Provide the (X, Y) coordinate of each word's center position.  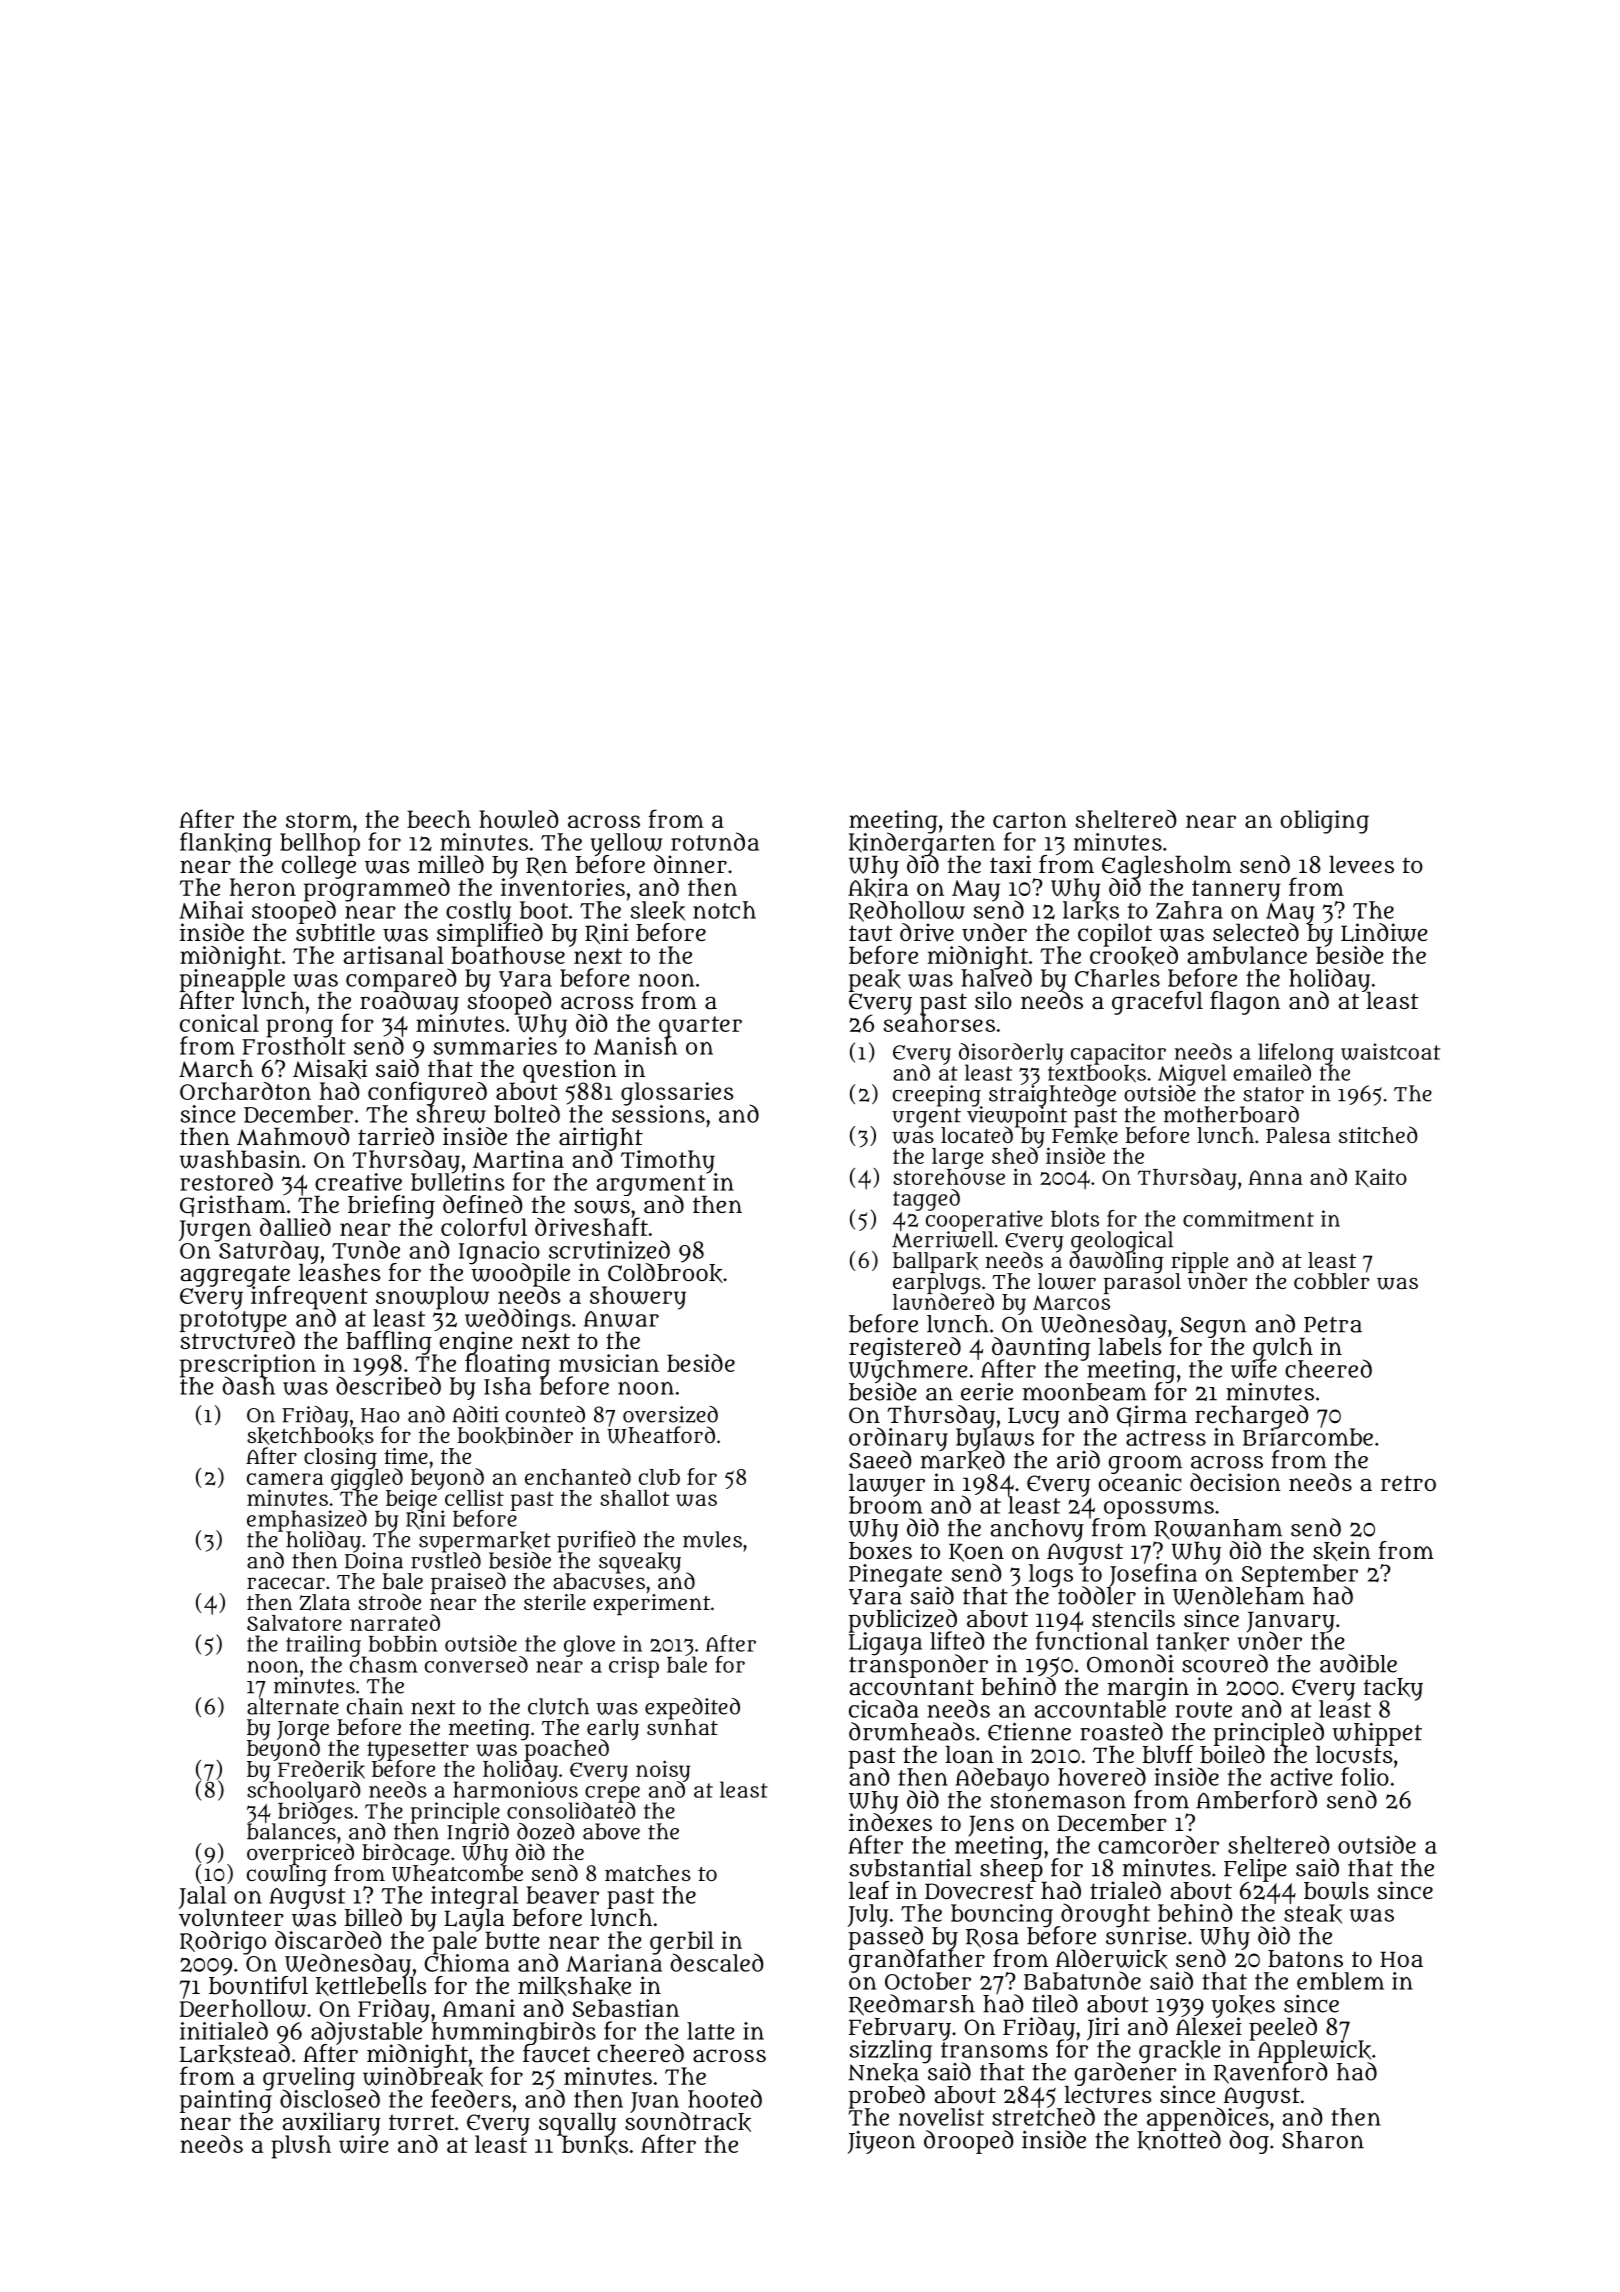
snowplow (432, 1297)
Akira (878, 888)
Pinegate (895, 1575)
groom (1145, 1464)
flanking (226, 844)
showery (638, 1298)
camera (285, 1479)
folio (1365, 1776)
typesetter (418, 1751)
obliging (1324, 822)
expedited (692, 1708)
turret (421, 2122)
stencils (1133, 1618)
